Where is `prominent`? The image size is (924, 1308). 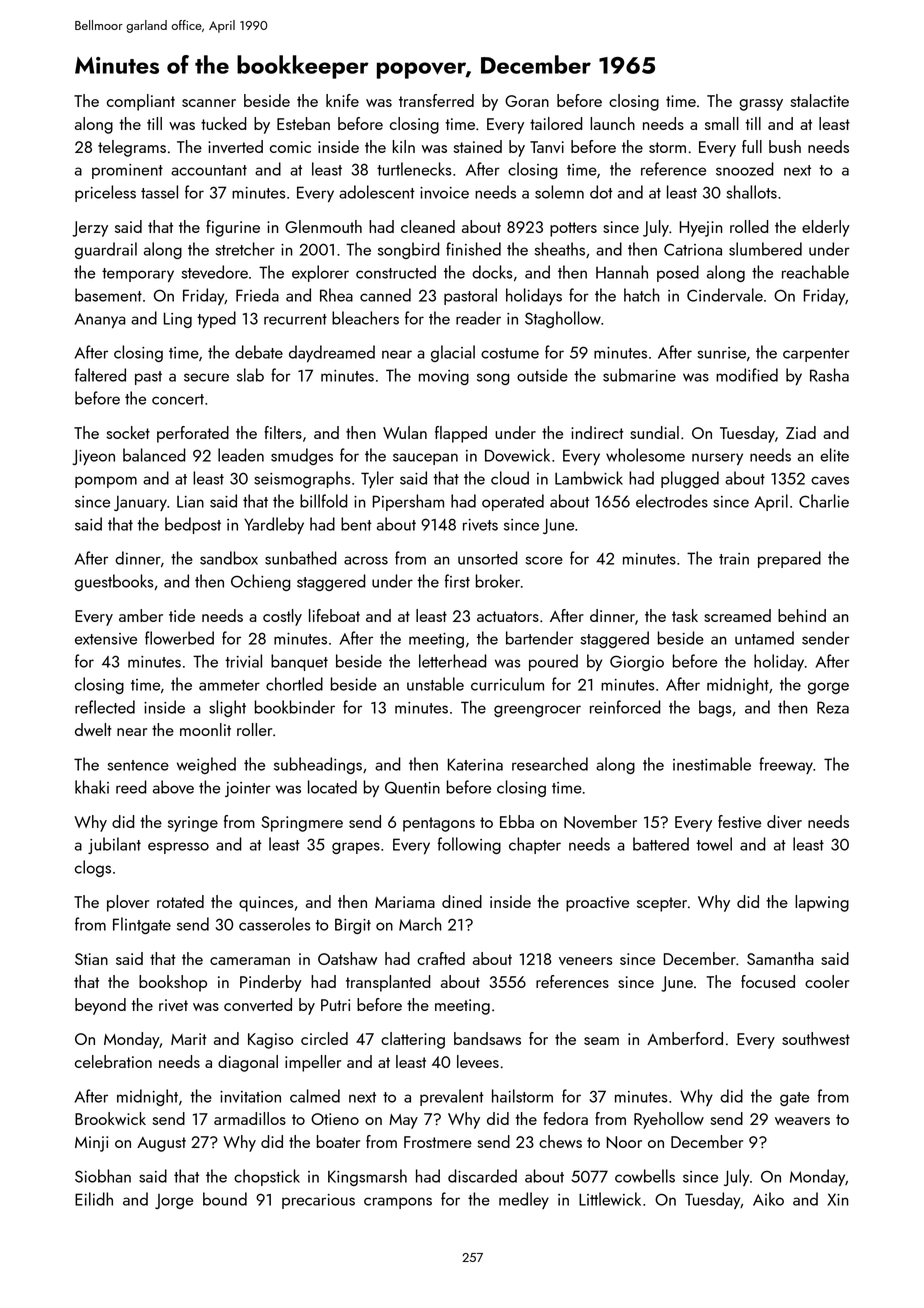
prominent is located at coordinates (127, 171).
